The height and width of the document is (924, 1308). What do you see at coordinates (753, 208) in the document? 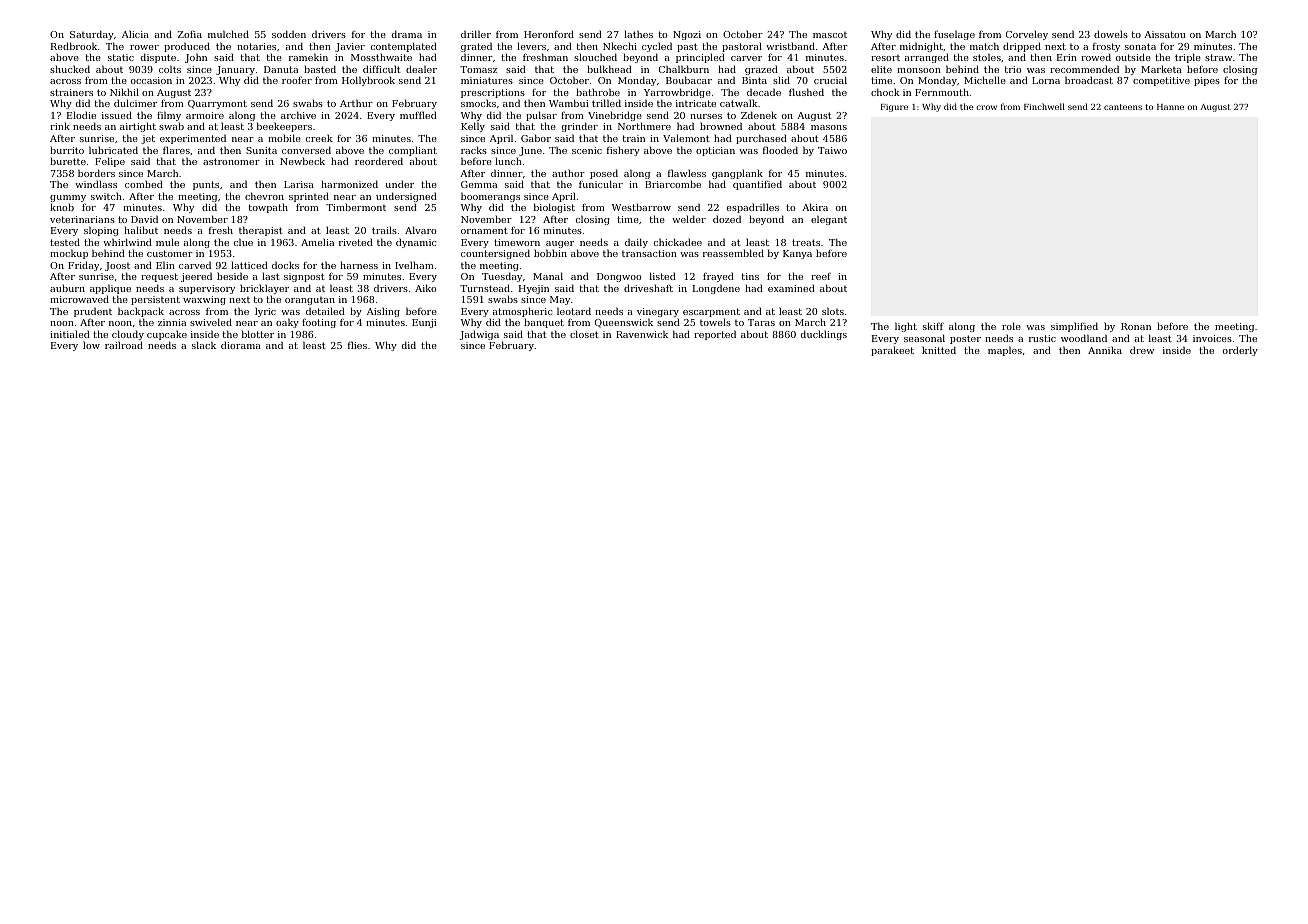
I see `espadrilles` at bounding box center [753, 208].
